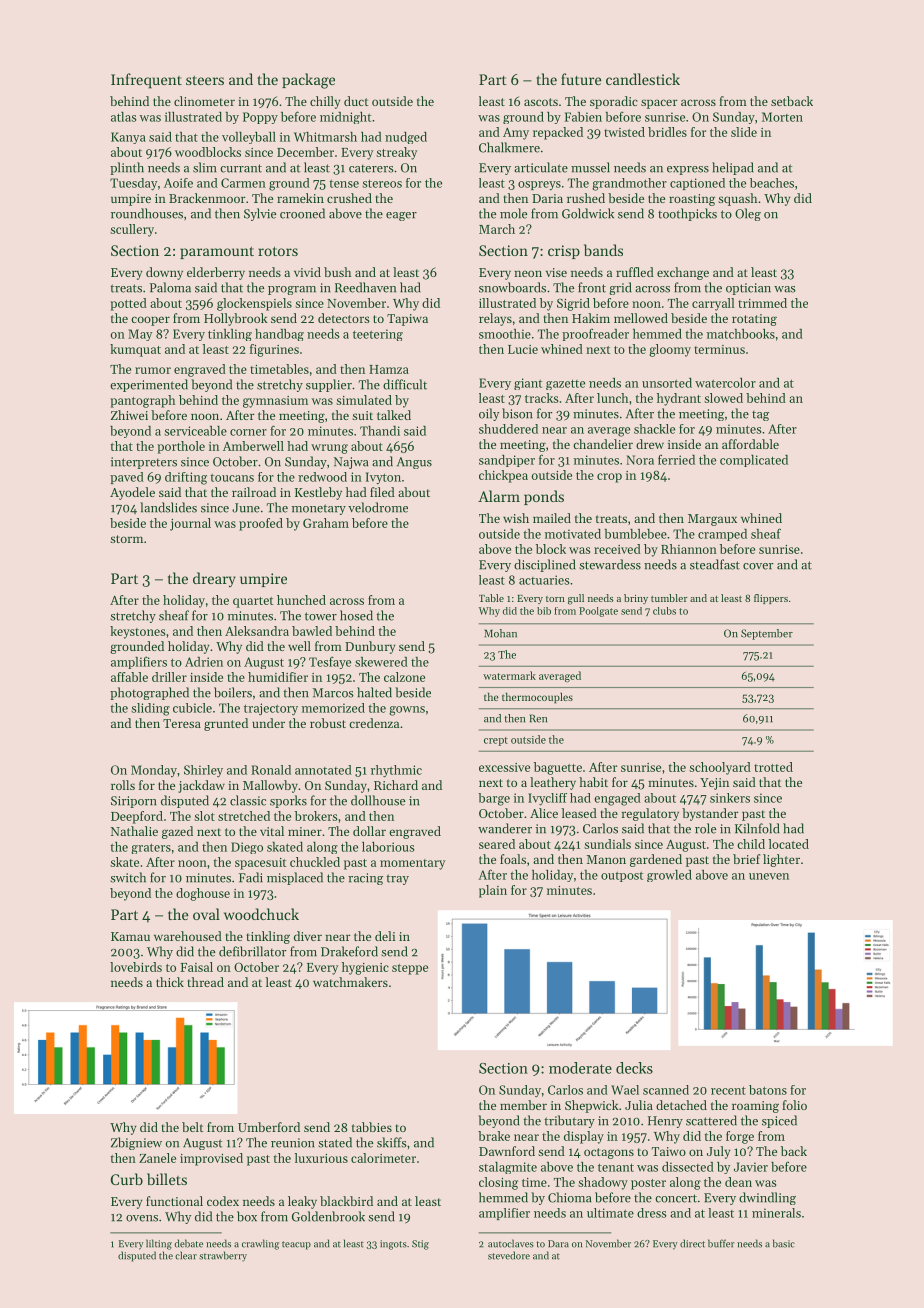 The image size is (924, 1308). Describe the element at coordinates (150, 709) in the screenshot. I see `sliding` at that location.
